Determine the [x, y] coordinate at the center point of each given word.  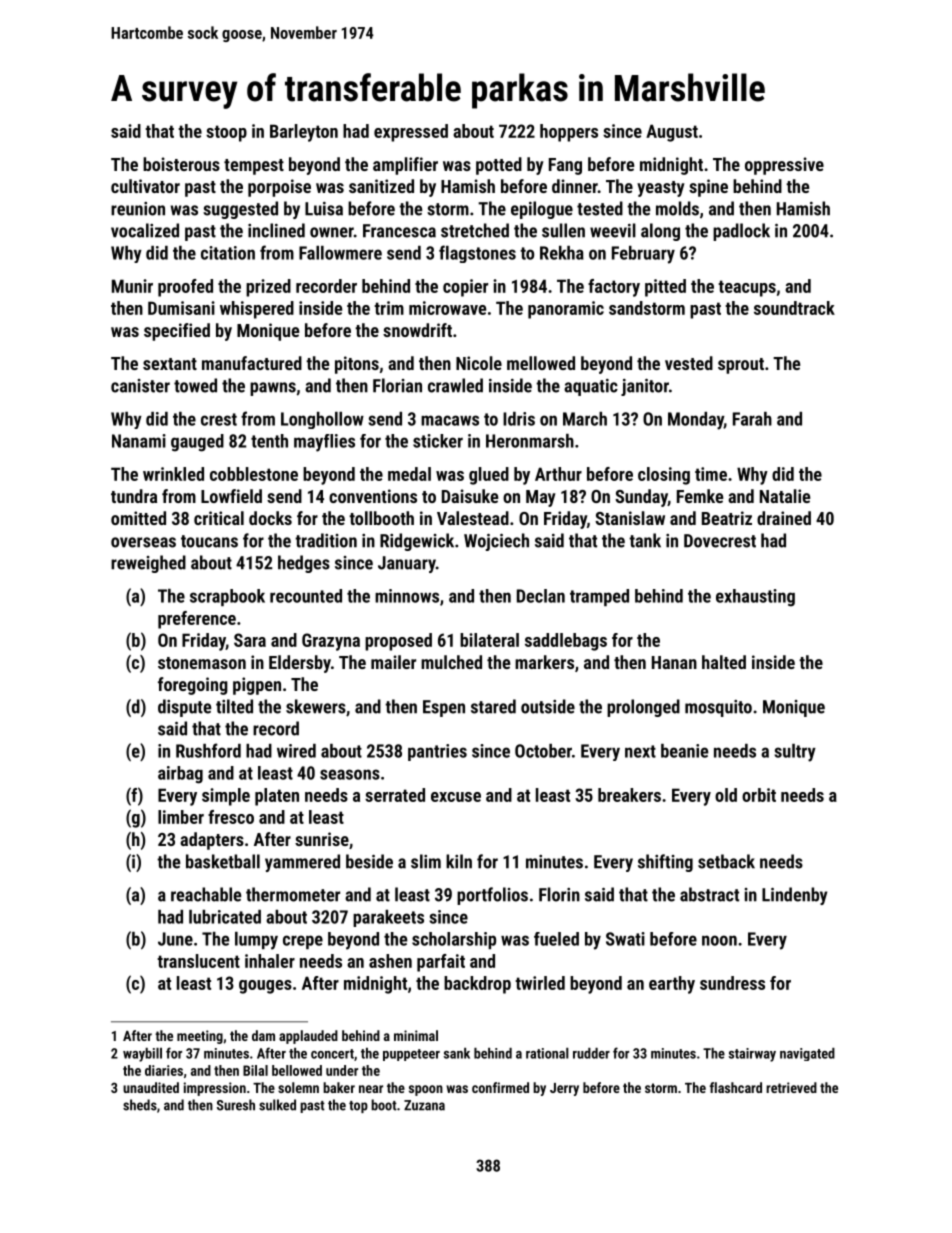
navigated [807, 1054]
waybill [142, 1055]
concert [332, 1054]
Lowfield [231, 496]
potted [499, 166]
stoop [226, 133]
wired [296, 751]
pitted [665, 288]
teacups [747, 288]
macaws [450, 420]
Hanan [674, 662]
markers [544, 662]
